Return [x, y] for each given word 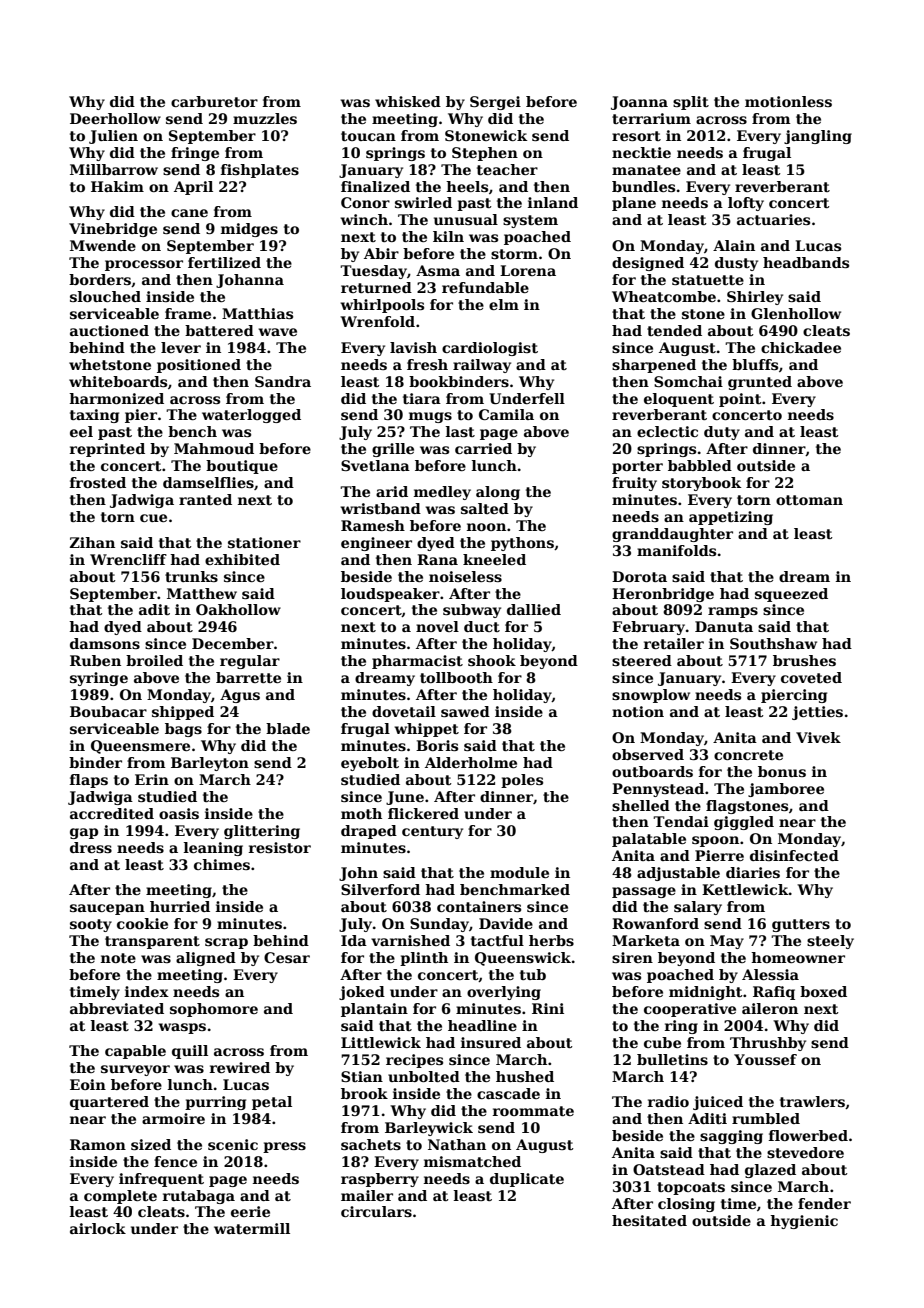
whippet [426, 730]
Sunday [439, 925]
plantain [374, 1010]
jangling [818, 137]
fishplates [260, 171]
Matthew [202, 593]
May [727, 942]
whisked [408, 101]
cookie [142, 923]
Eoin [88, 1084]
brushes [804, 660]
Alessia [770, 974]
